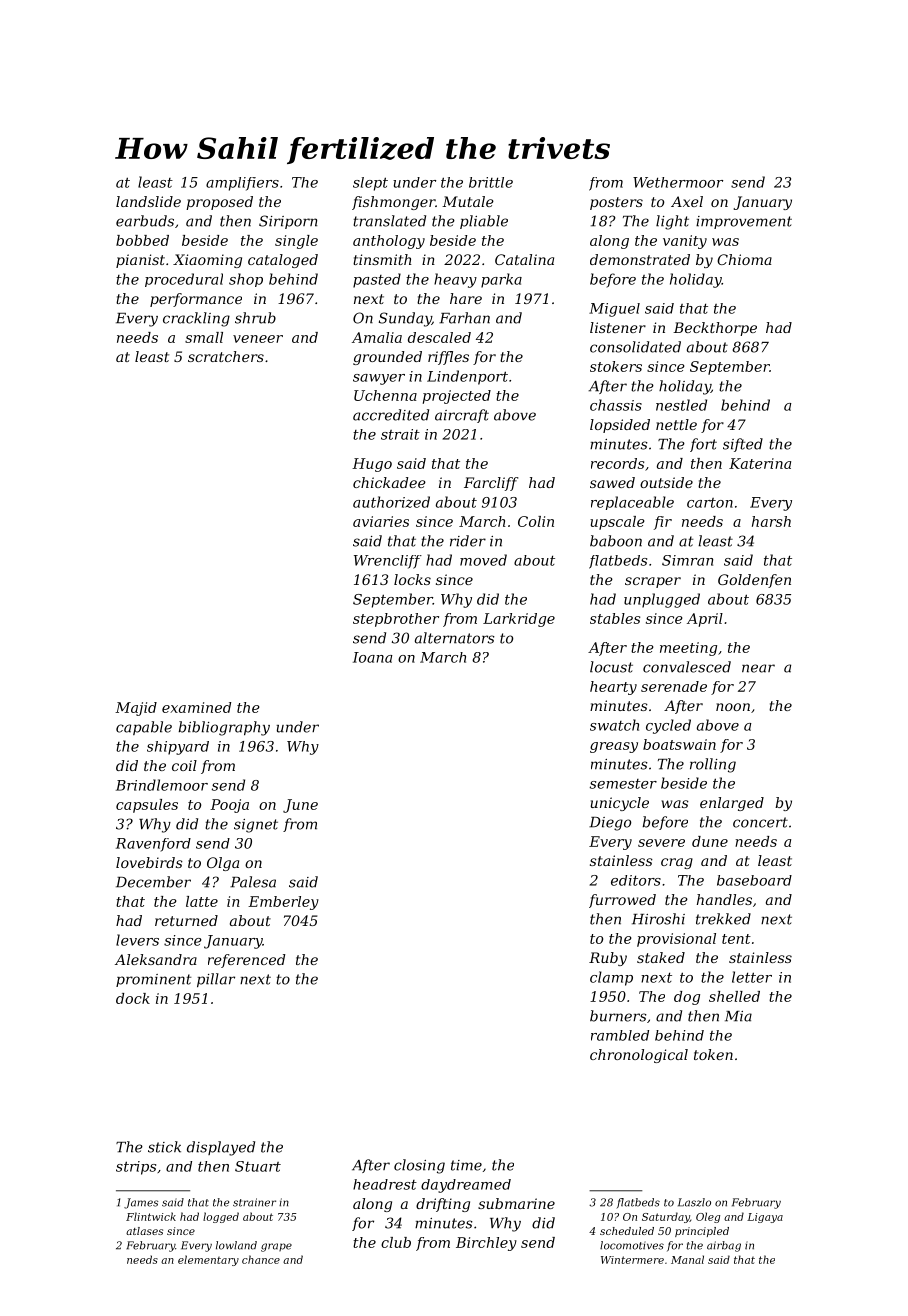  What do you see at coordinates (153, 882) in the page?
I see `December` at bounding box center [153, 882].
